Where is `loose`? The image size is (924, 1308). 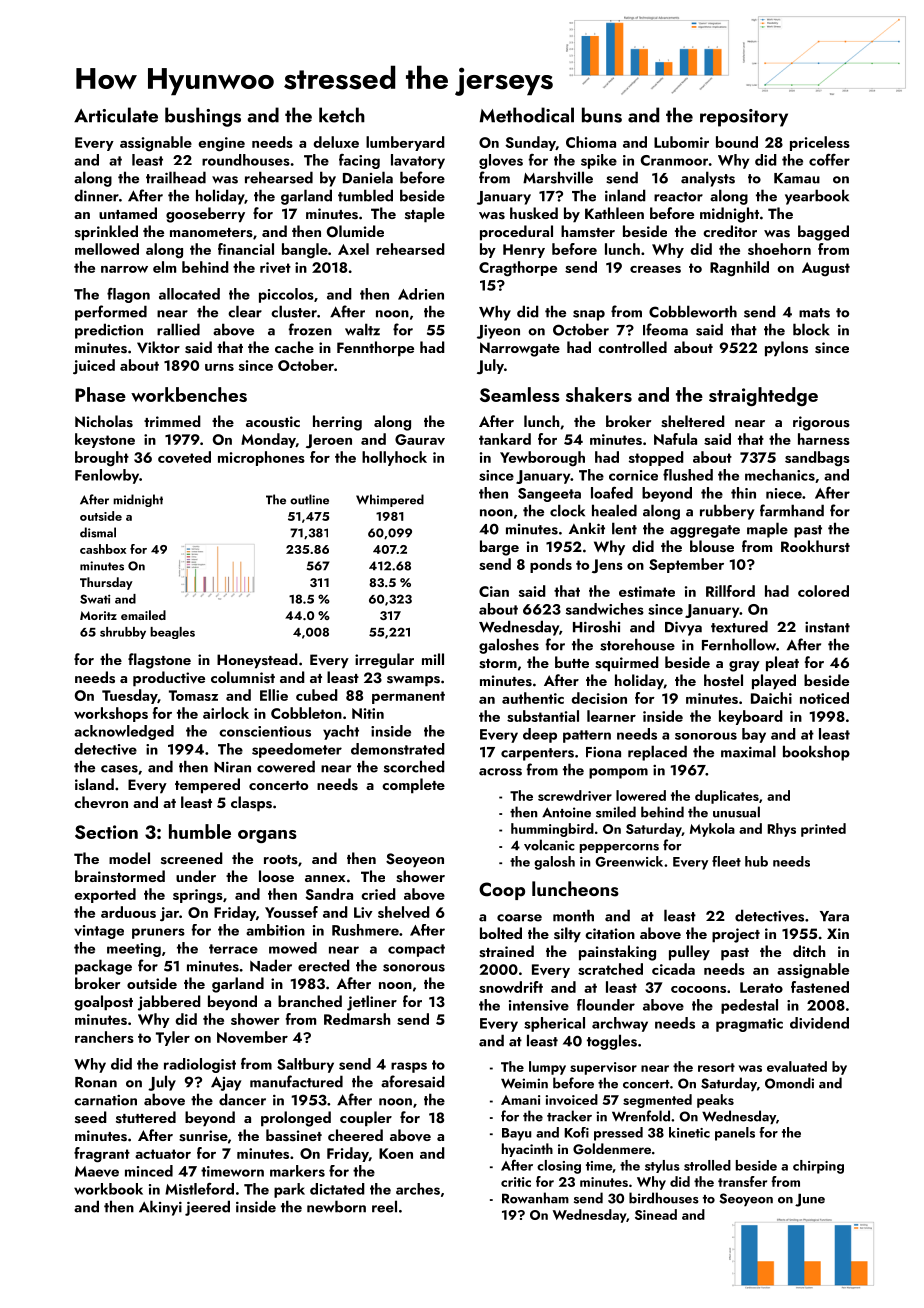
loose is located at coordinates (276, 876).
